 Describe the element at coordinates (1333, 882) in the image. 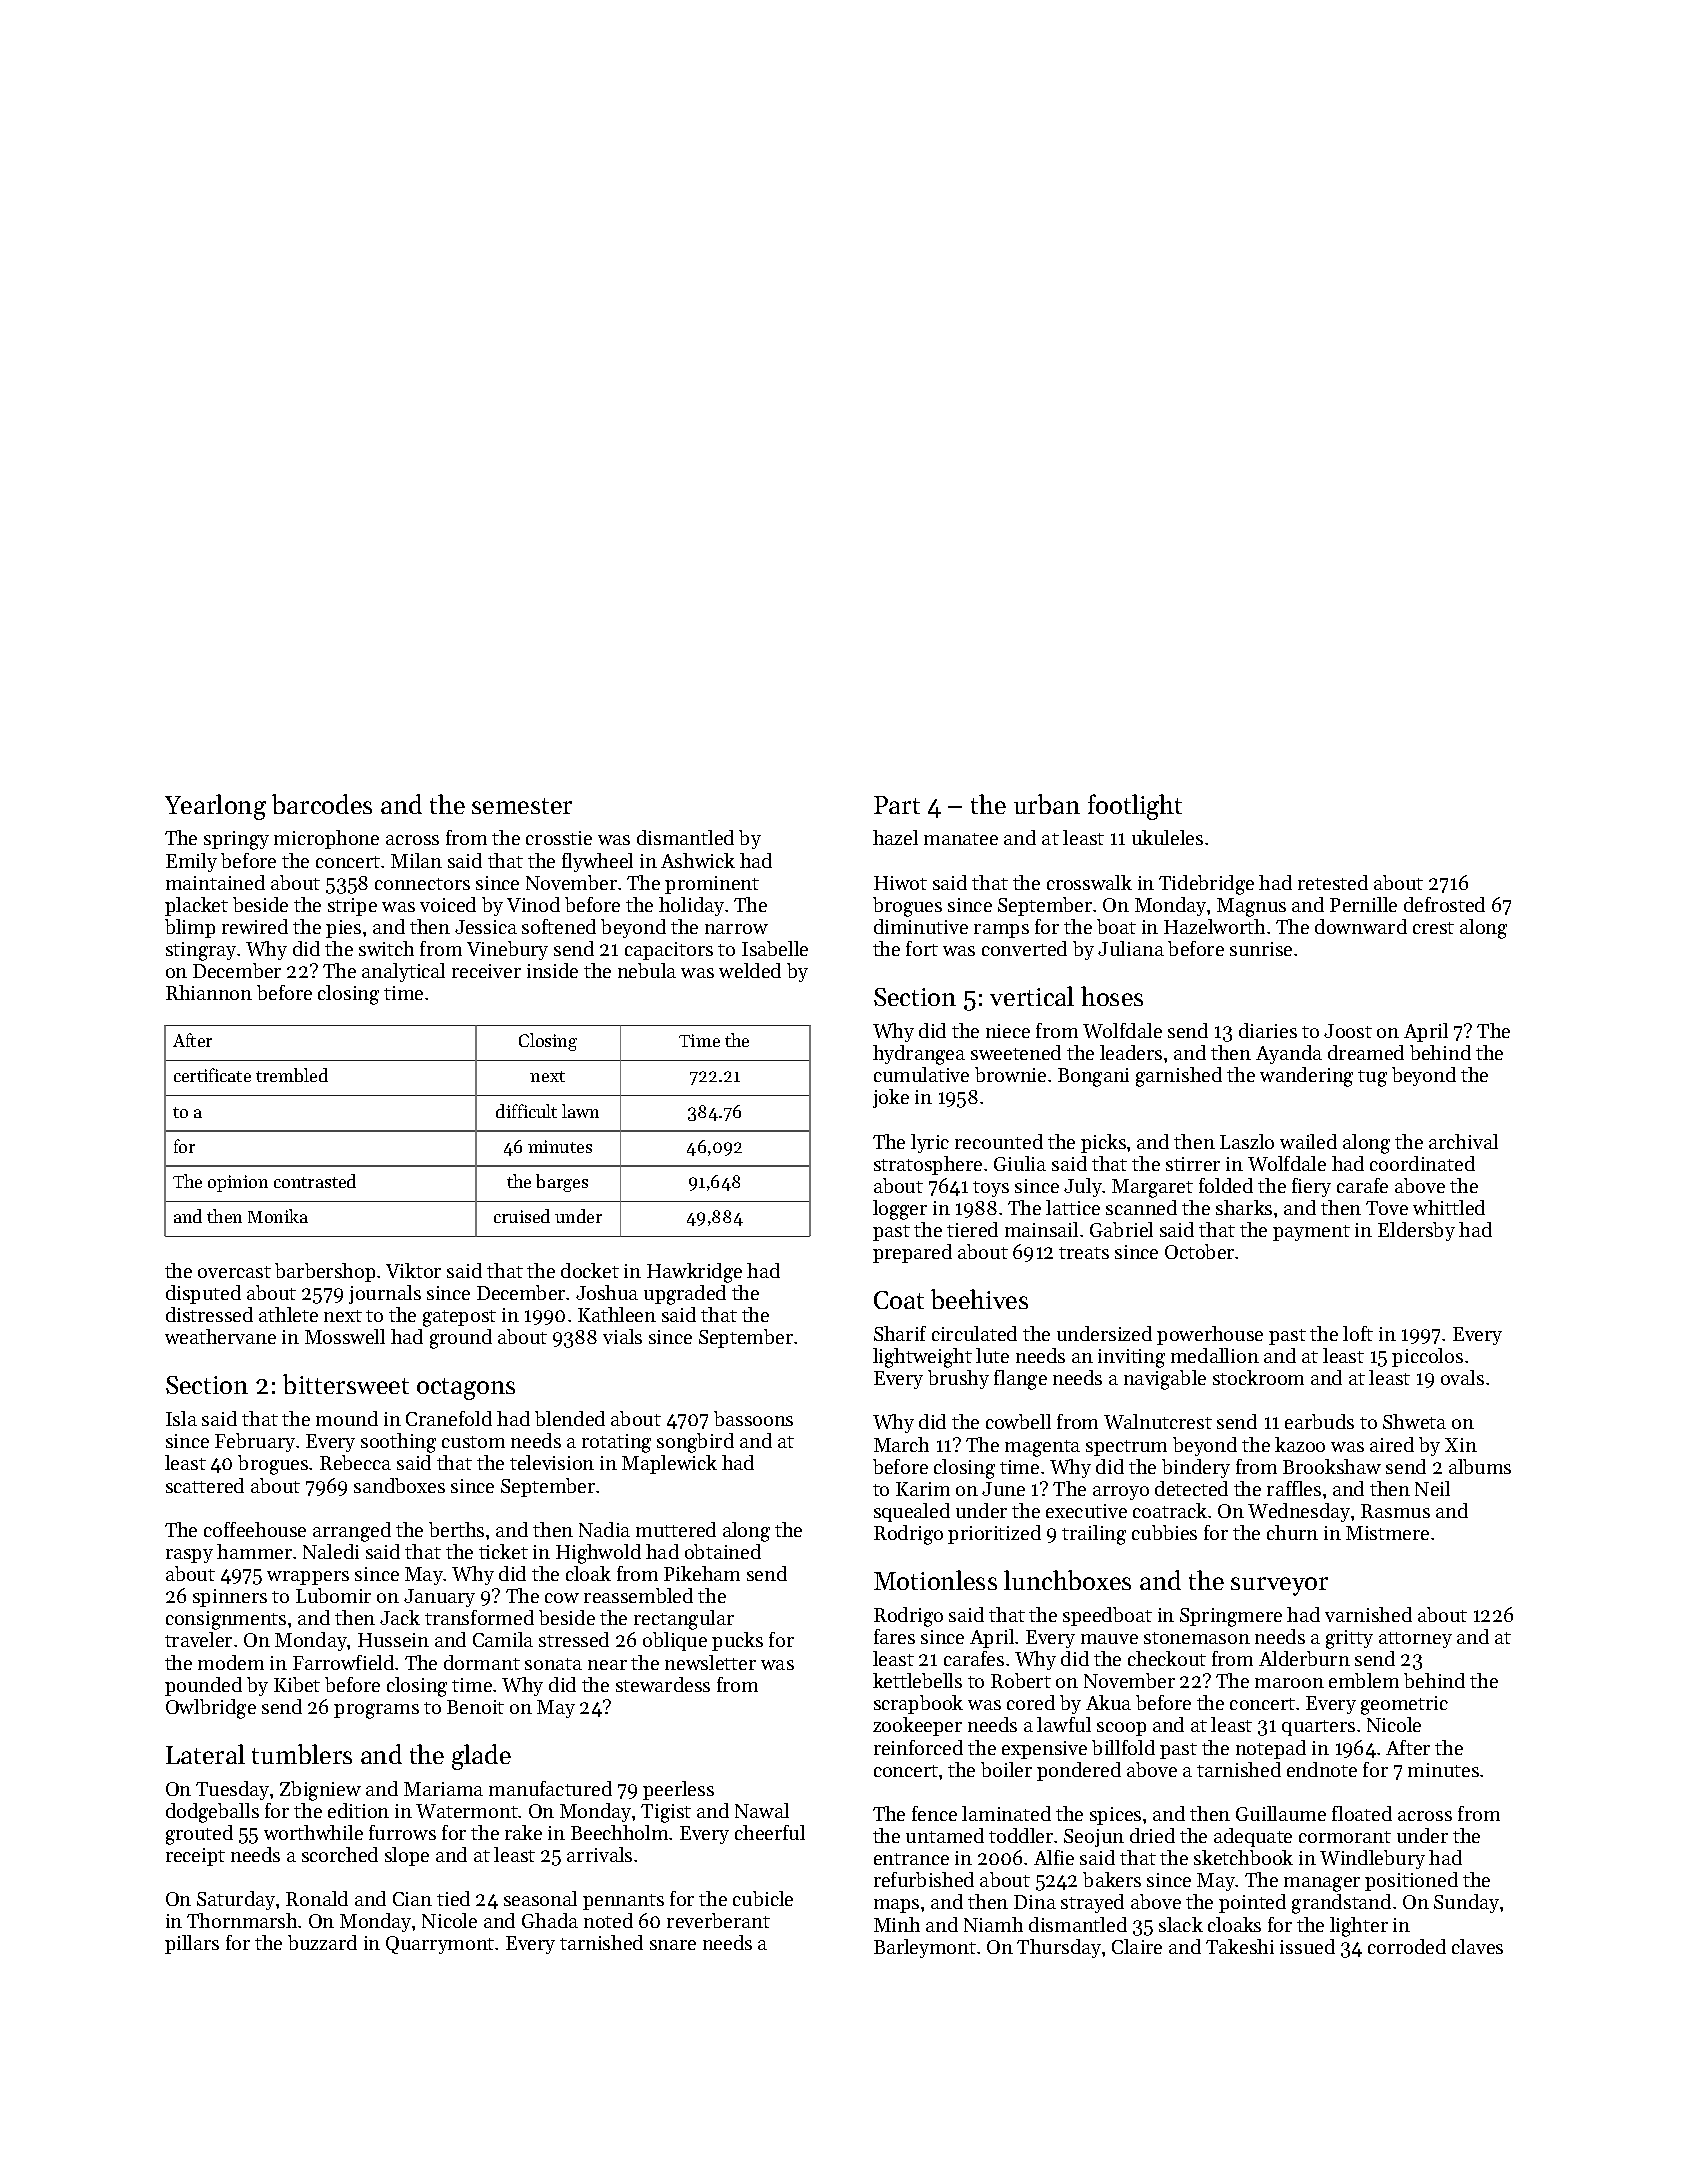

I see `retested` at that location.
